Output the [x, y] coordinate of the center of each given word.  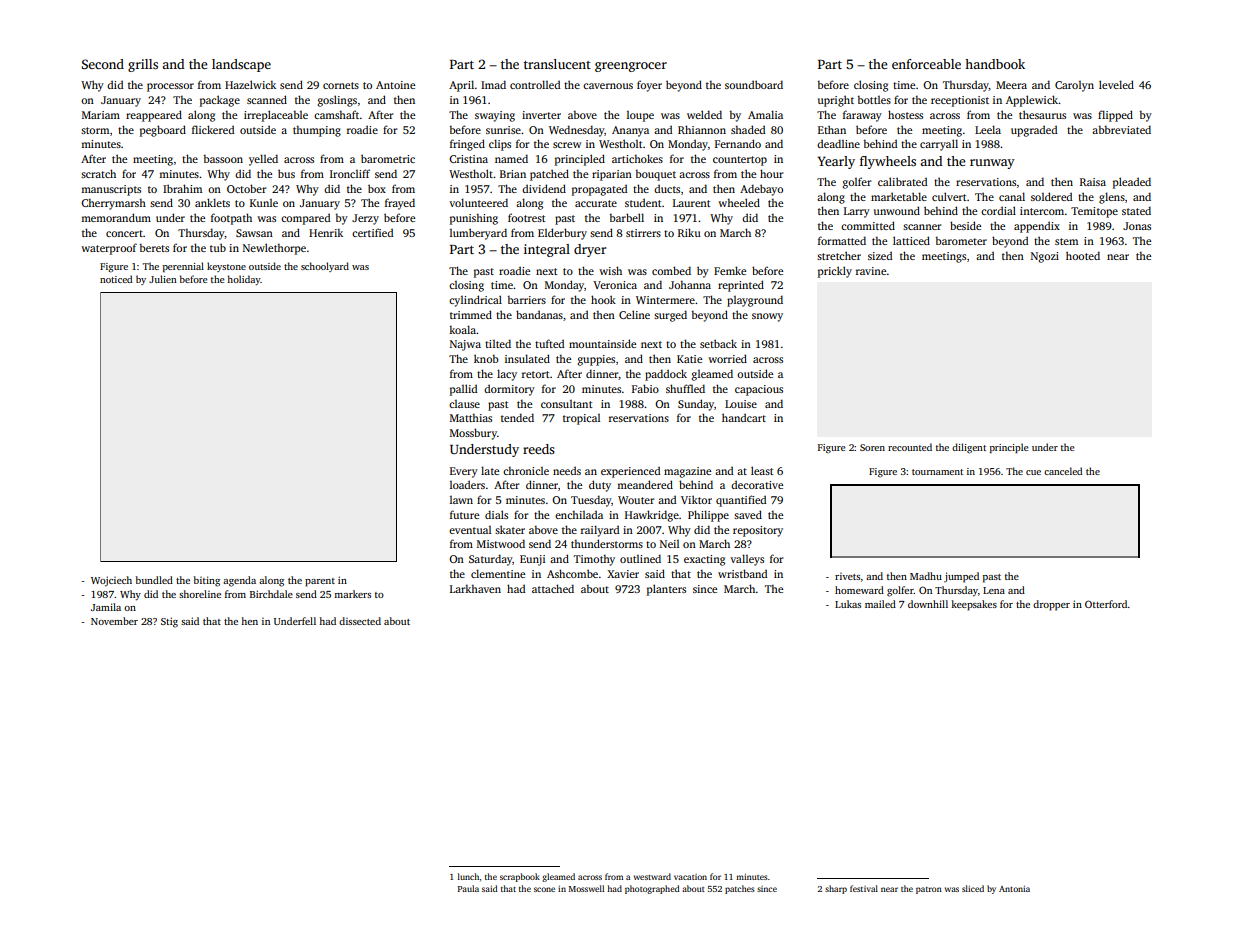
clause [464, 404]
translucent [557, 64]
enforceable [926, 64]
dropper [1051, 605]
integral [547, 250]
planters [666, 590]
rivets [847, 576]
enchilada [579, 514]
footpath [231, 219]
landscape [241, 65]
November [114, 621]
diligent [969, 448]
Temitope [1094, 212]
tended [517, 417]
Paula [468, 888]
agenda [239, 581]
